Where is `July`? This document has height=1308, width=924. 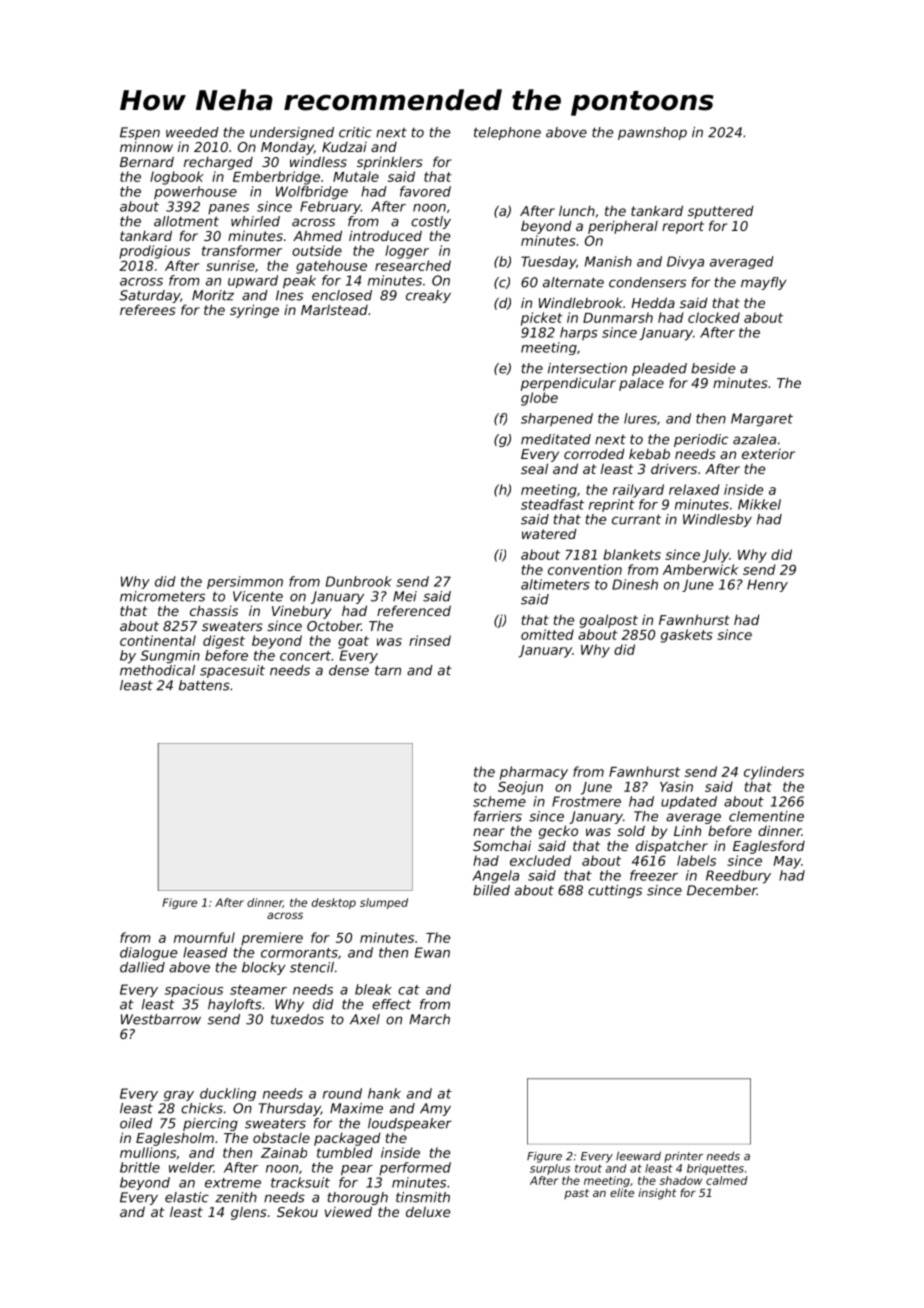
July is located at coordinates (716, 556).
